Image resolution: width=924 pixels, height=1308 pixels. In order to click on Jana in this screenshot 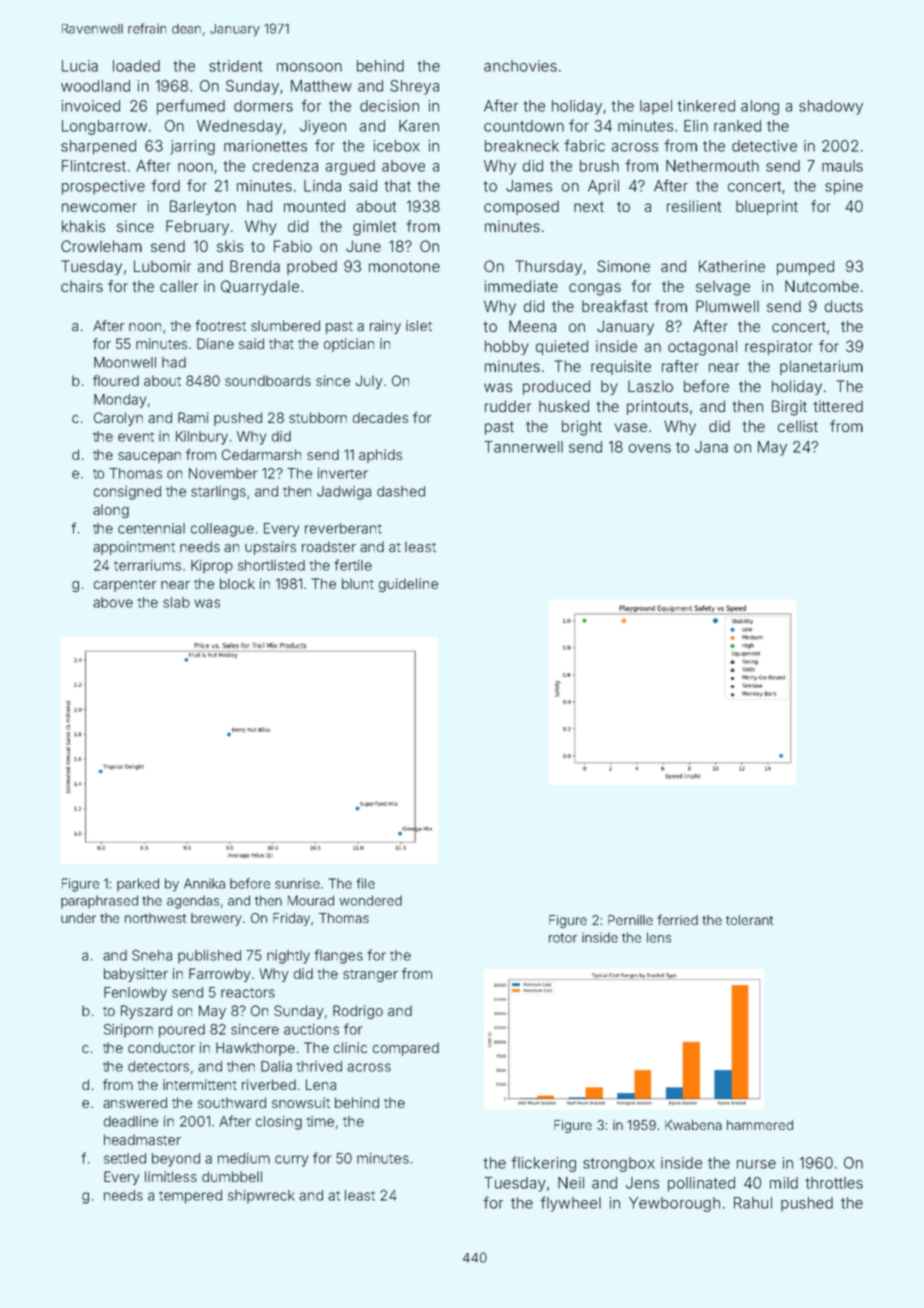, I will do `click(711, 447)`.
